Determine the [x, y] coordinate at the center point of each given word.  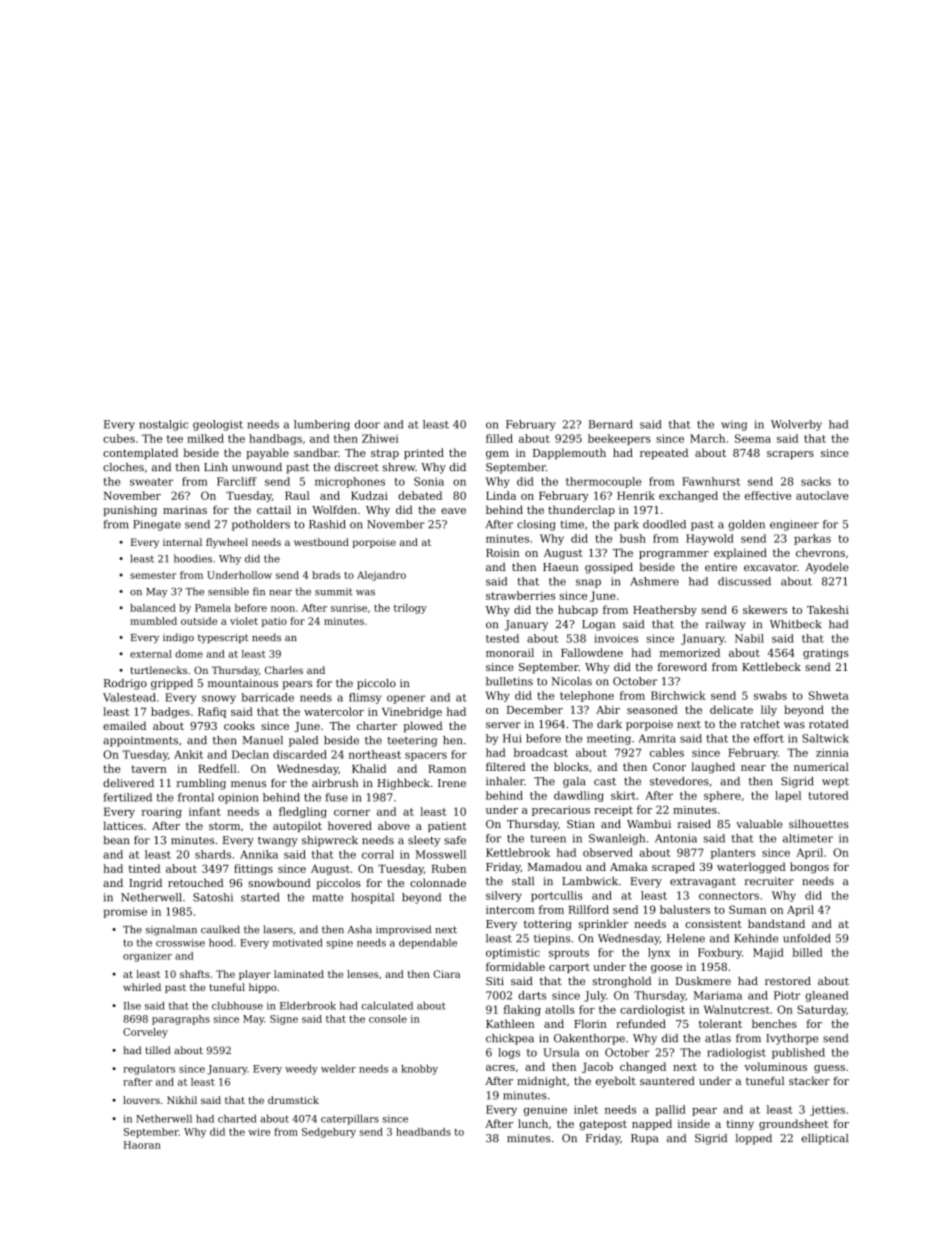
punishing [130, 511]
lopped [754, 1139]
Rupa [645, 1139]
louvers [141, 1100]
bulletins [509, 681]
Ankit [188, 754]
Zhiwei [380, 438]
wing [734, 425]
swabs [770, 695]
